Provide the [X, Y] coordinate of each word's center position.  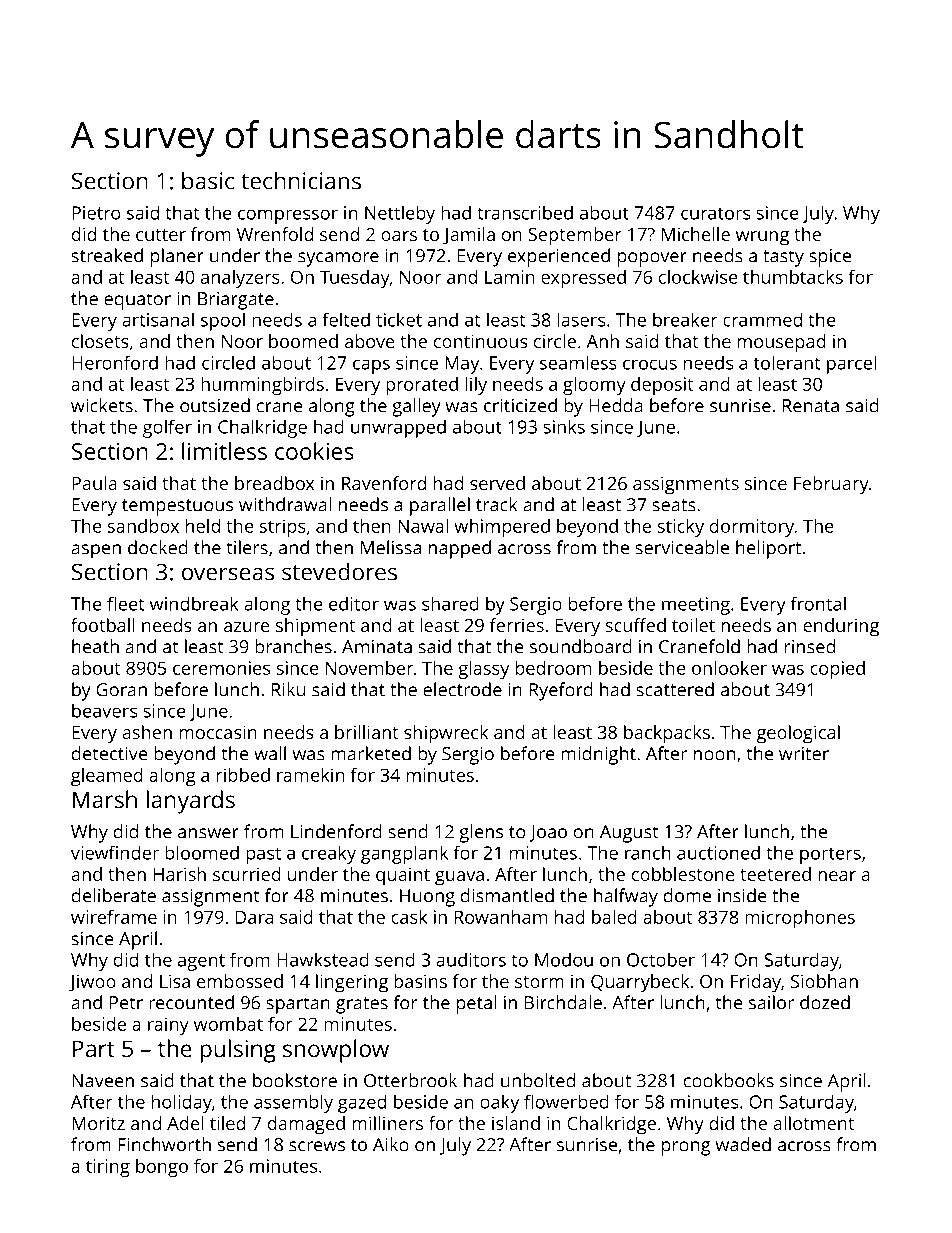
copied [837, 670]
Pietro [96, 213]
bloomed [202, 852]
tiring [108, 1168]
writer [804, 754]
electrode [462, 689]
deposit [662, 386]
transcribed [525, 212]
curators [715, 213]
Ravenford [384, 483]
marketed [371, 753]
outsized [215, 405]
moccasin [218, 732]
